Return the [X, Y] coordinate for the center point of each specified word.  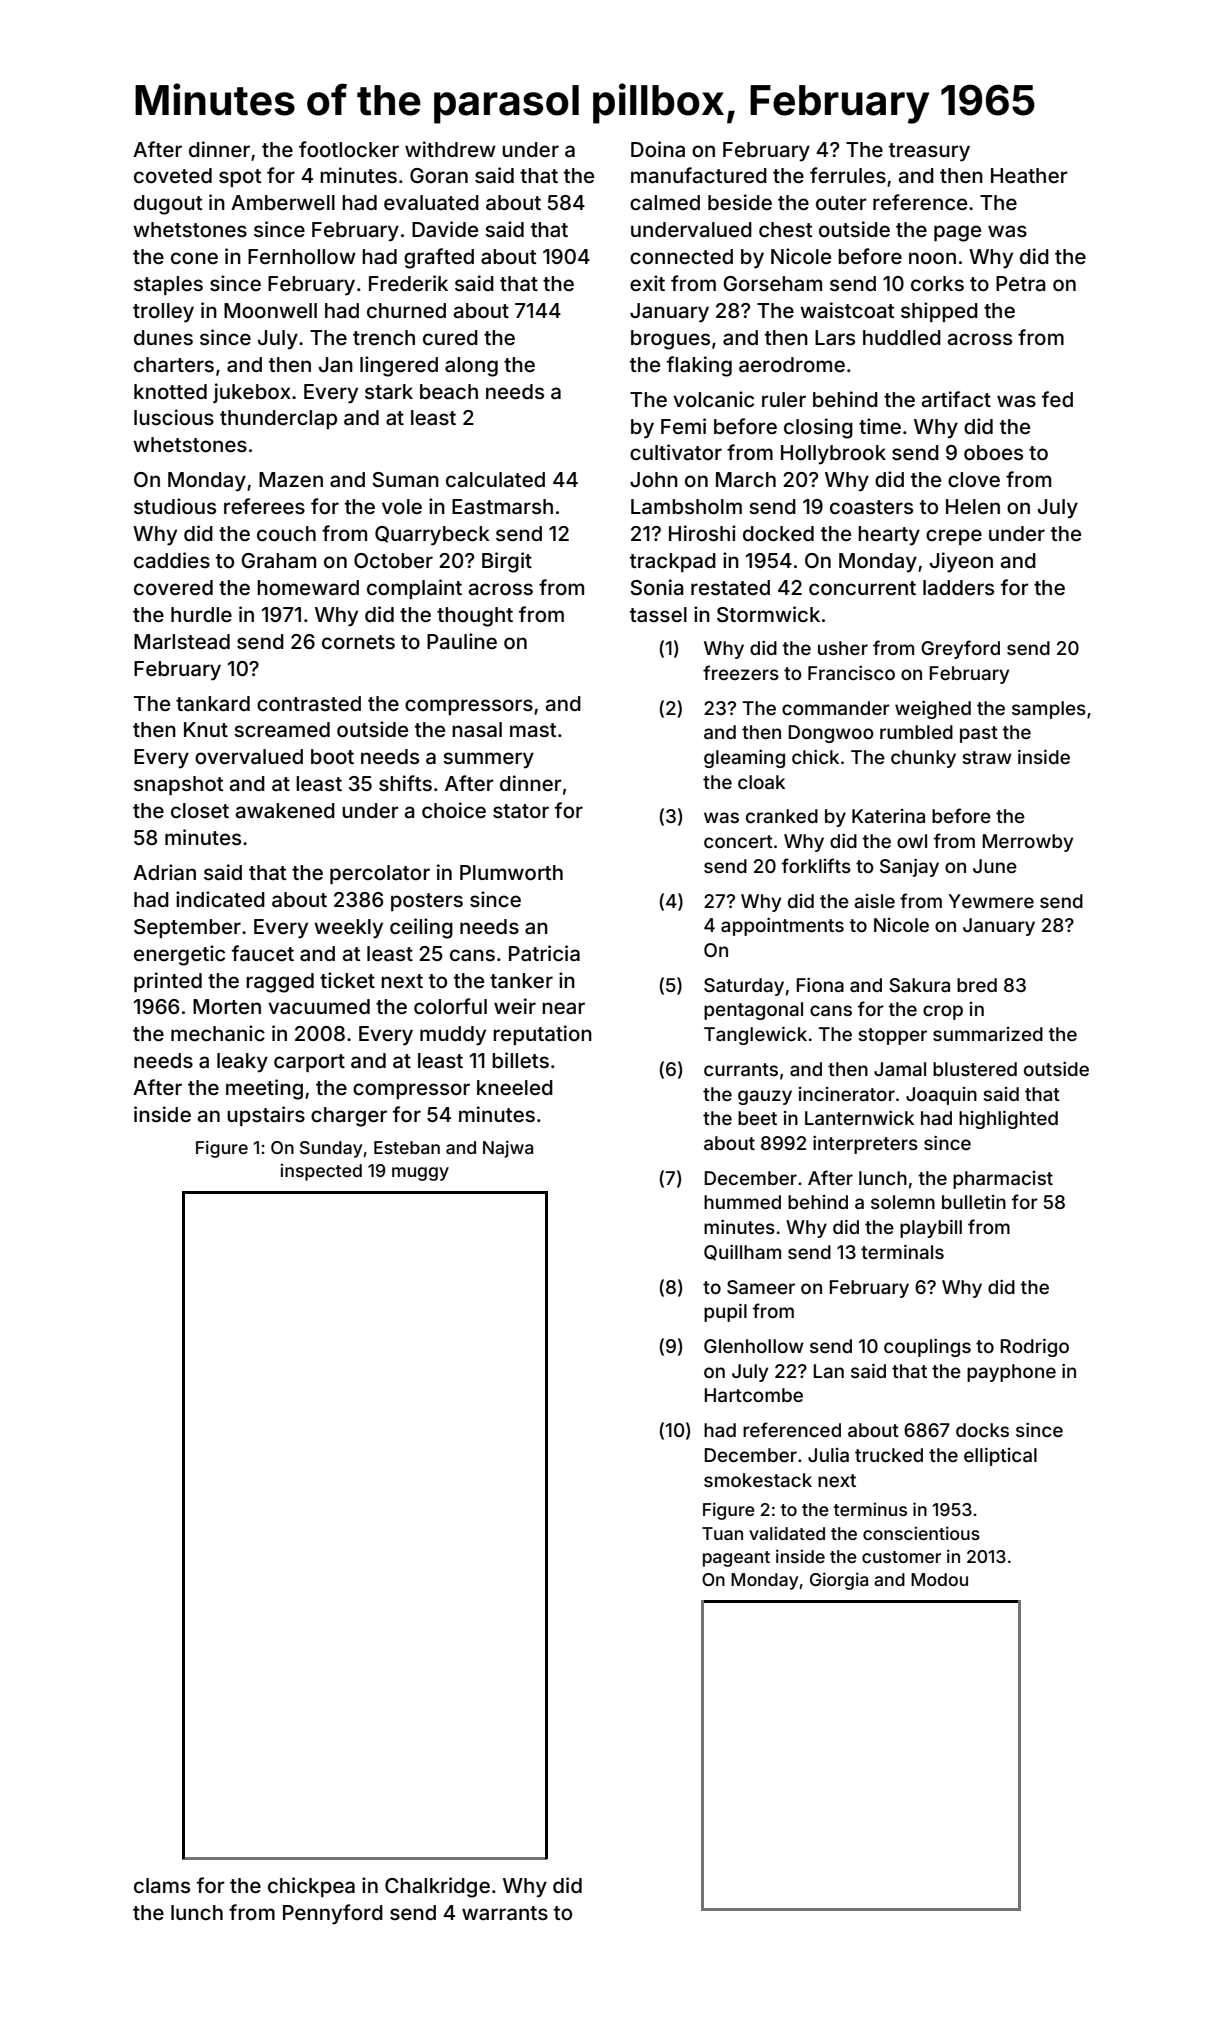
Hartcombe [754, 1395]
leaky [242, 1063]
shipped [939, 312]
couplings [927, 1348]
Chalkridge [437, 1887]
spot [240, 178]
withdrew [450, 149]
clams [162, 1885]
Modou [939, 1579]
